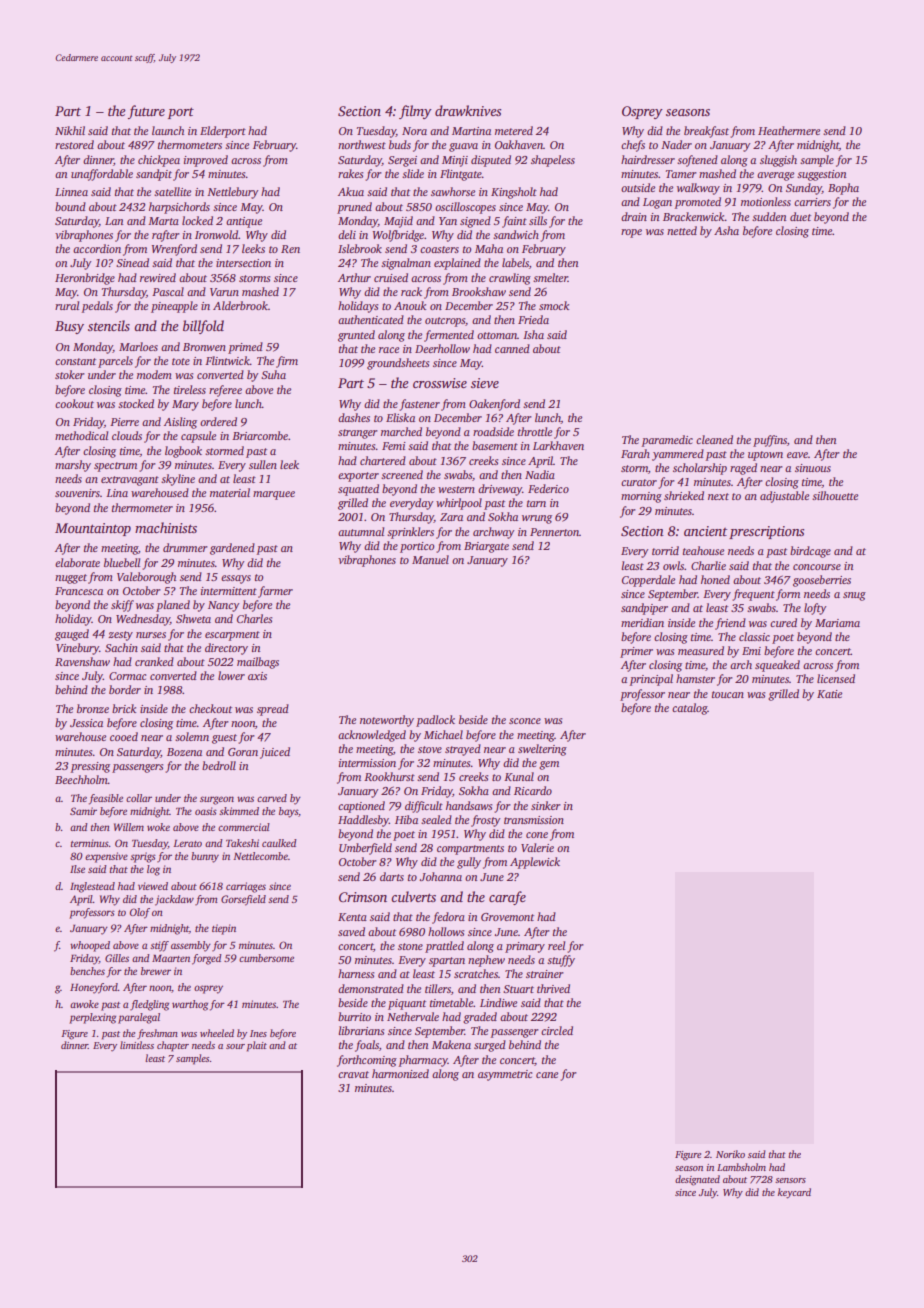 Image resolution: width=924 pixels, height=1308 pixels. I want to click on buds, so click(400, 144).
